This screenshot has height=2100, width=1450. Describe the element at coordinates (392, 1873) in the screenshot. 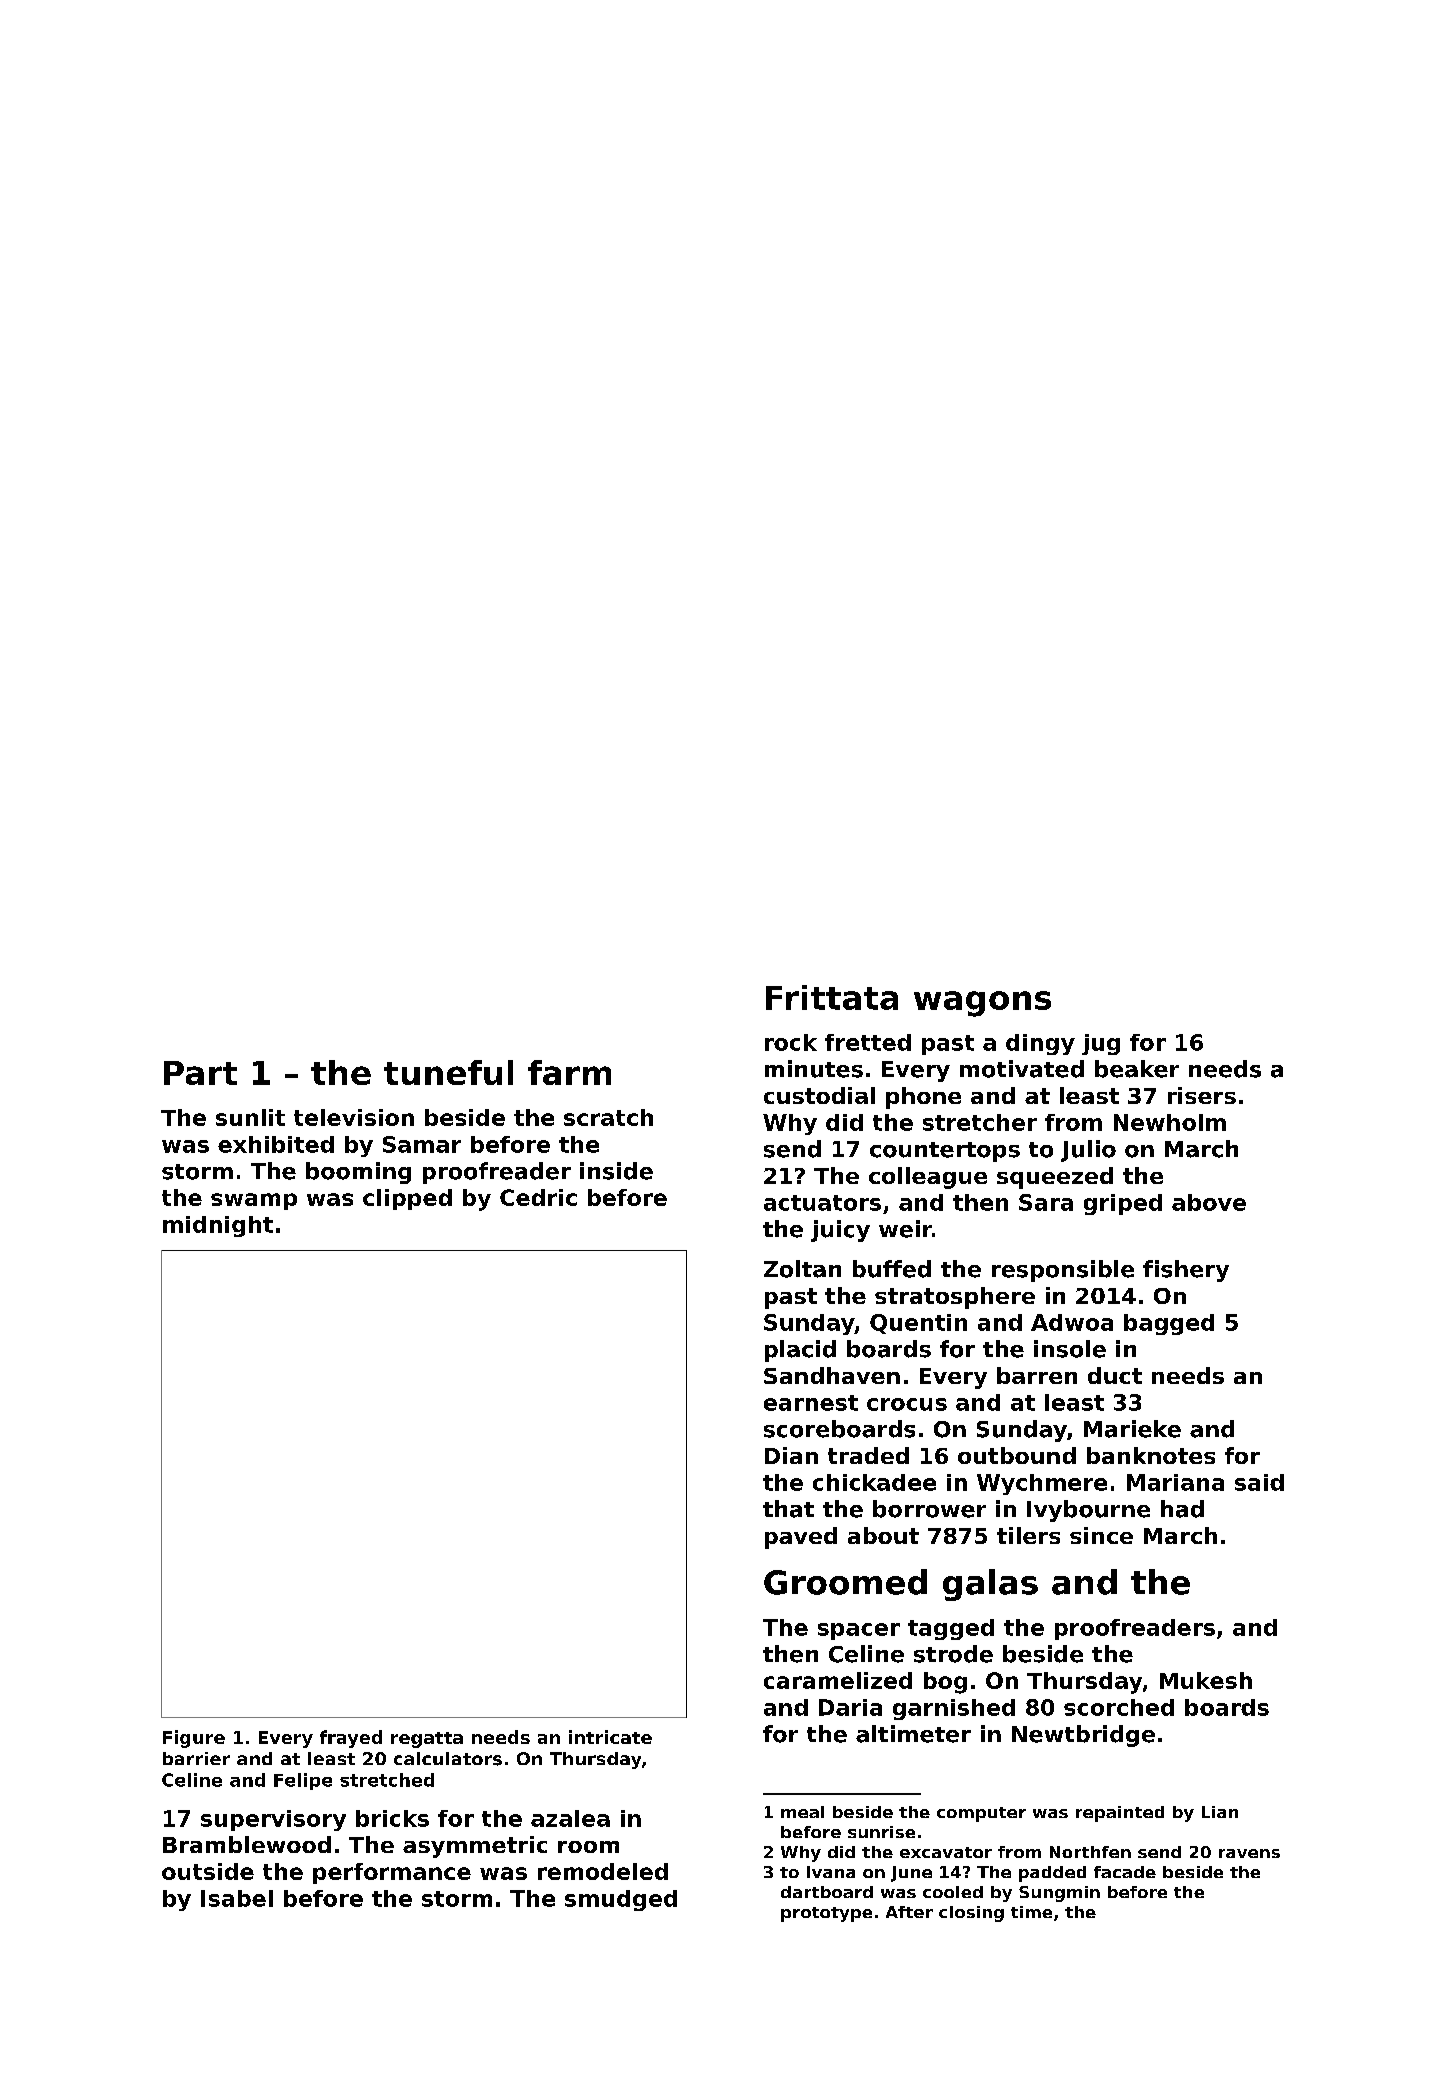

I see `performance` at that location.
